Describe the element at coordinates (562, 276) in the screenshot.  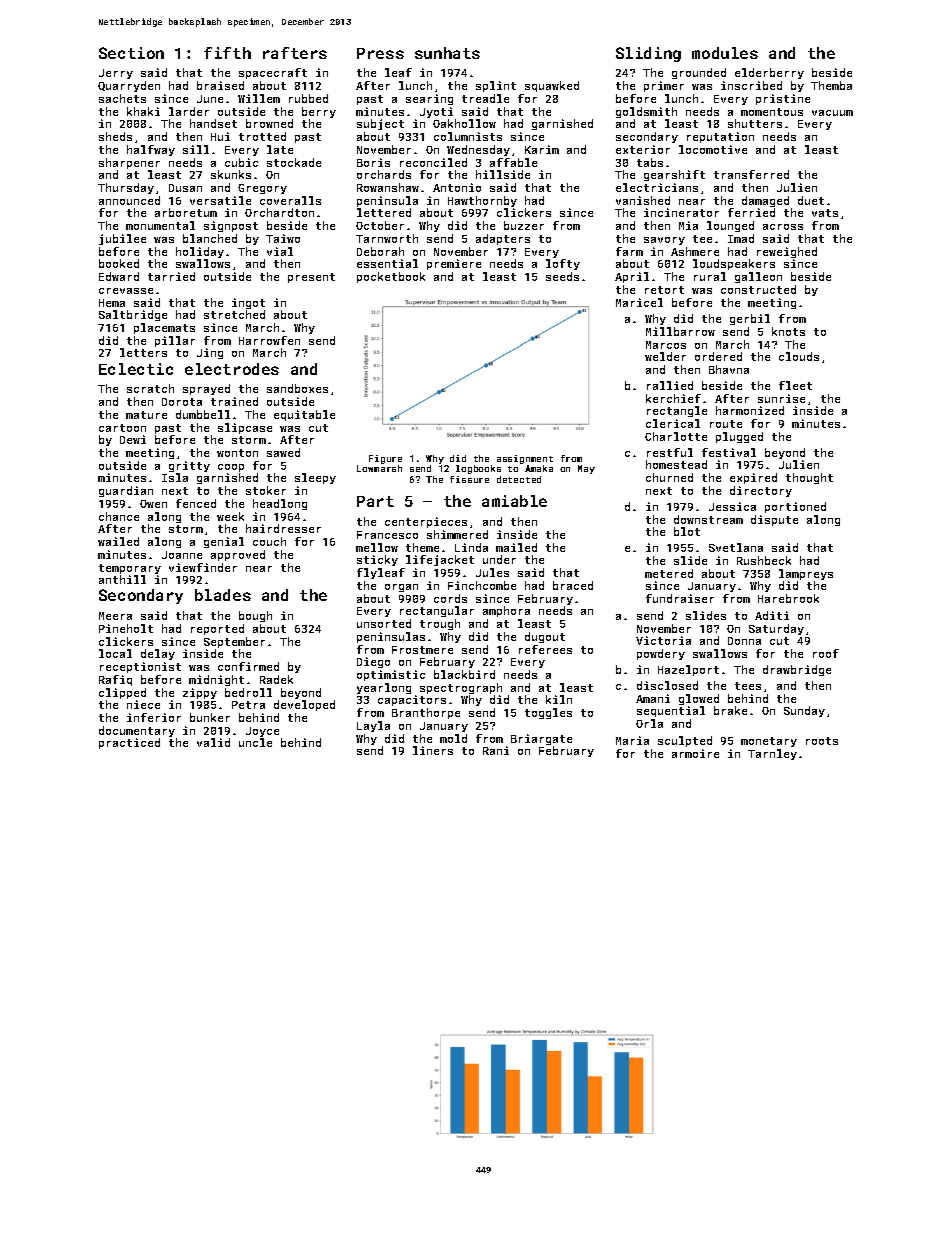
I see `seeds` at that location.
